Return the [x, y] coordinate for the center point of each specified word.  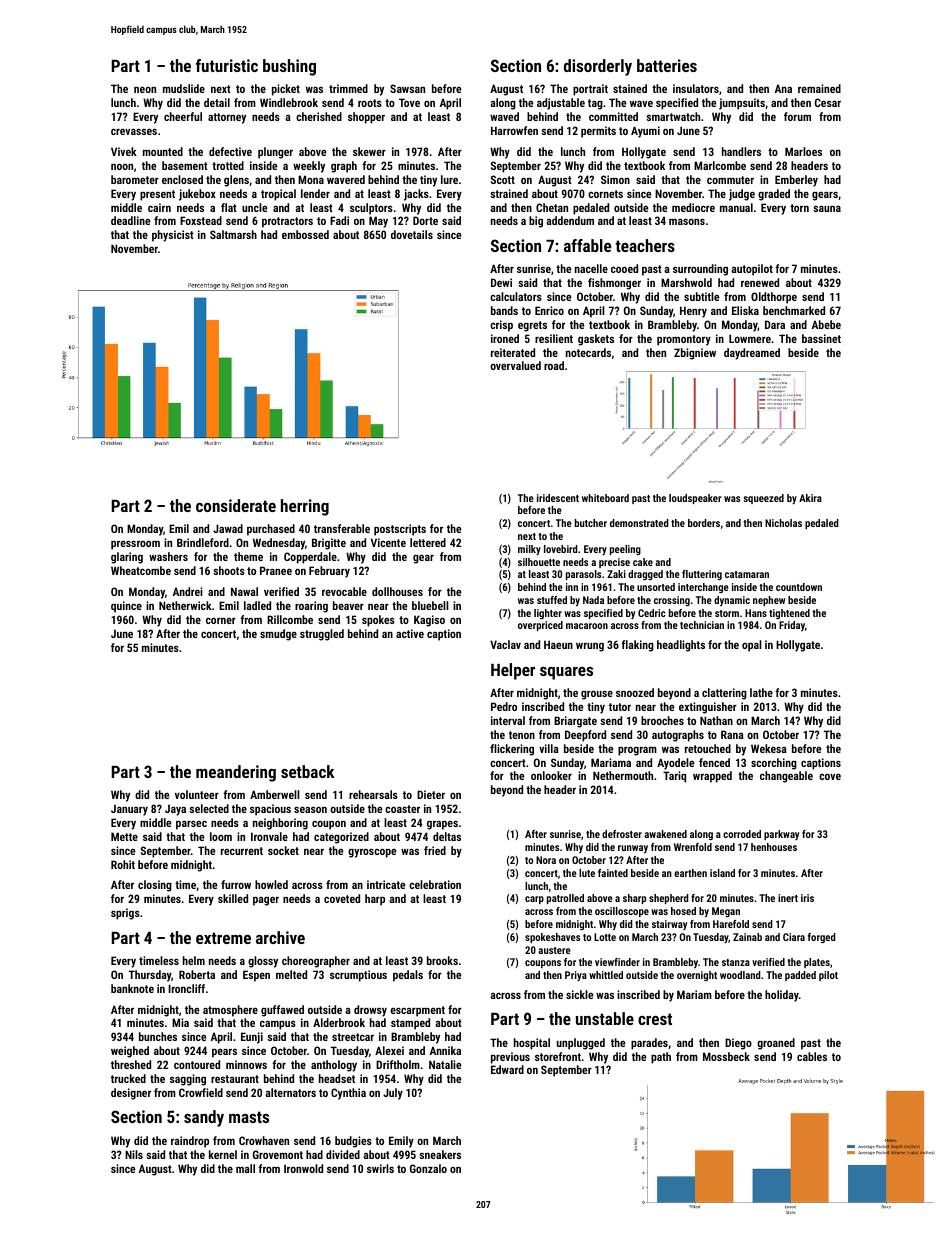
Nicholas [783, 523]
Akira [810, 498]
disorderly [598, 67]
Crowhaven [264, 1140]
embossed [305, 234]
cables [812, 1056]
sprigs [125, 914]
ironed [505, 338]
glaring [127, 558]
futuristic [227, 65]
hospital [532, 1044]
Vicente [388, 542]
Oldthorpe [774, 298]
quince [126, 607]
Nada [593, 600]
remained [819, 88]
